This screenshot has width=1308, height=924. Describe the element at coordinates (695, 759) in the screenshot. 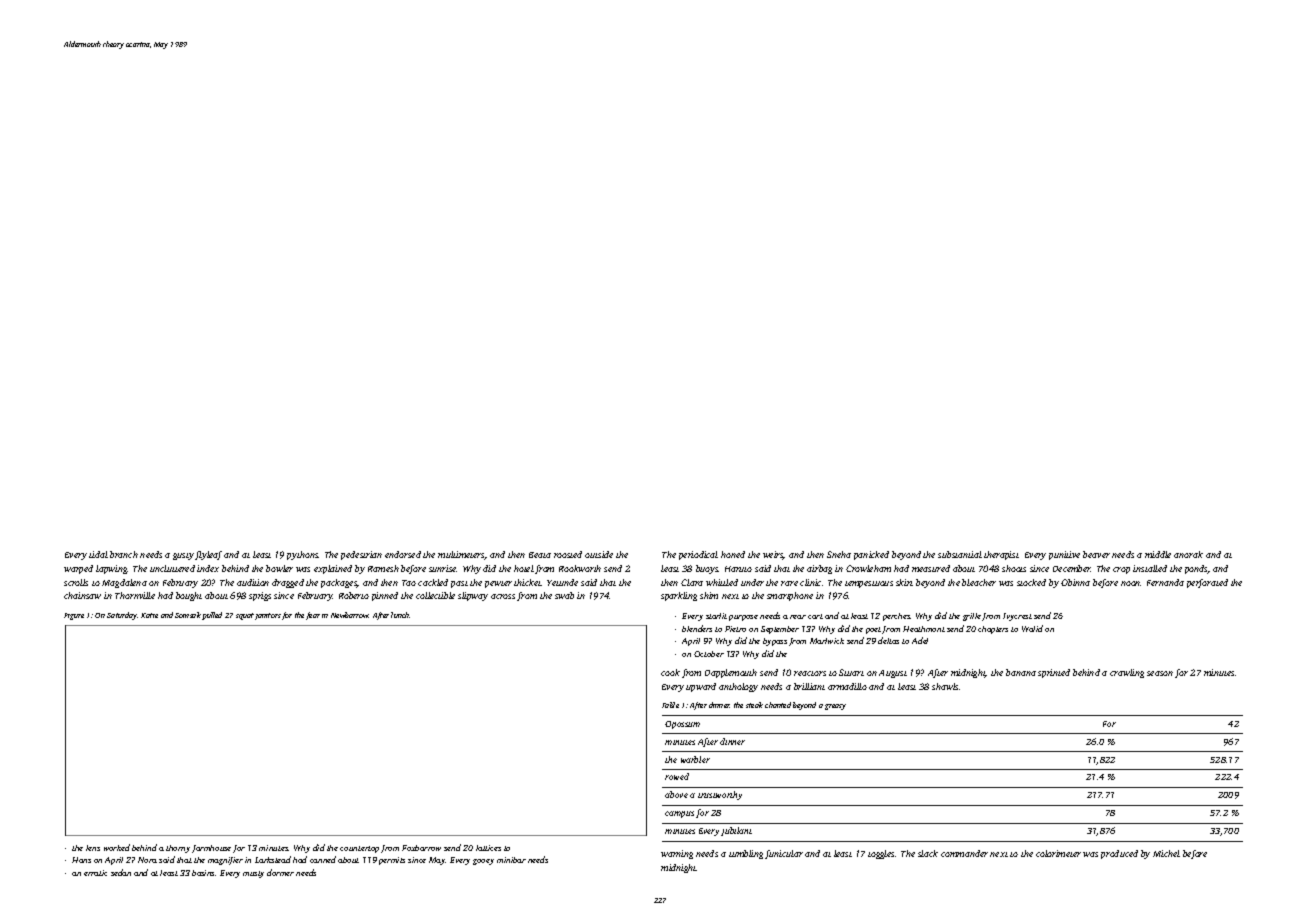

I see `warbler` at that location.
